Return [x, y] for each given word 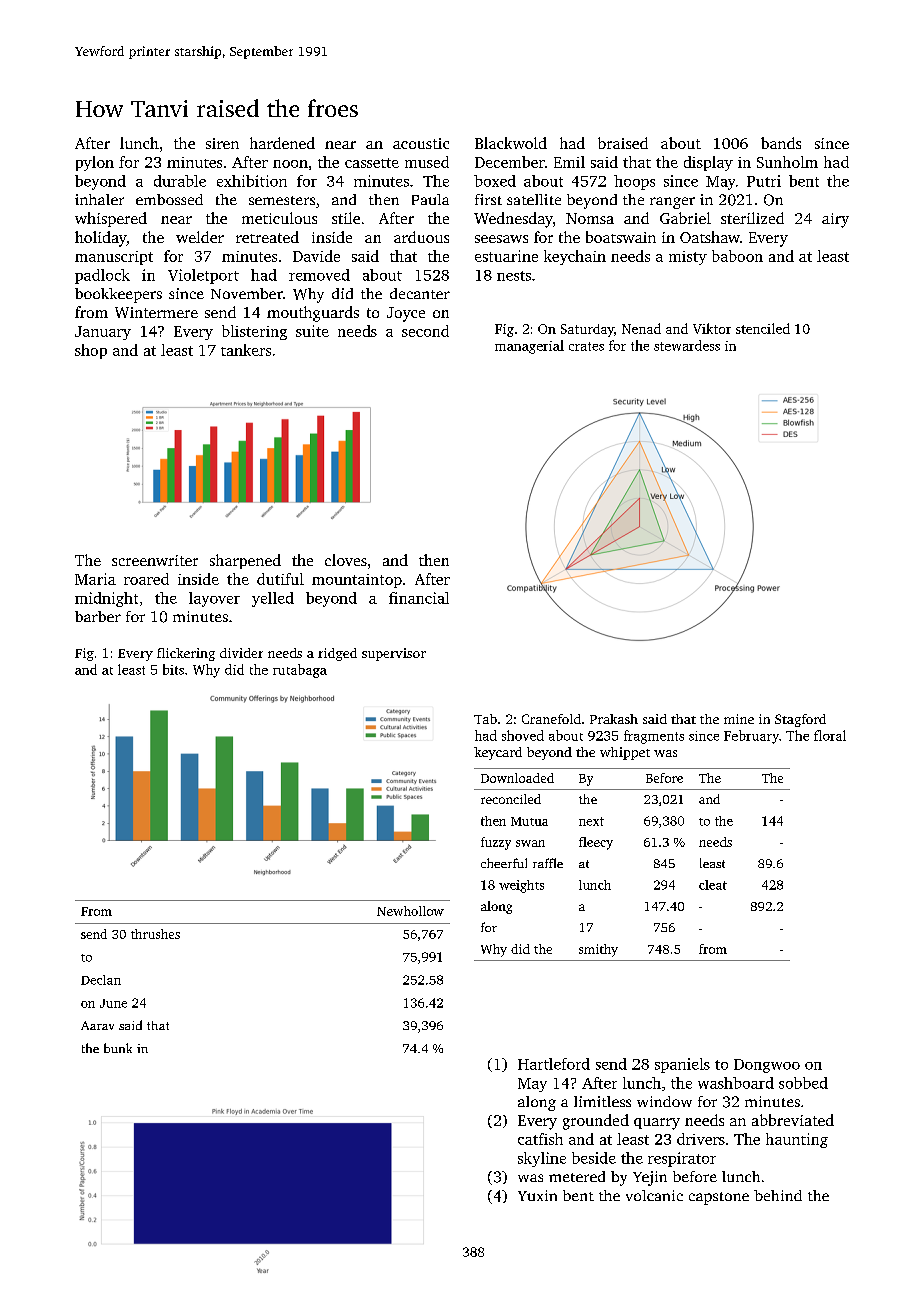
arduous [421, 237]
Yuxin [537, 1195]
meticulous [279, 218]
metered [577, 1176]
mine [739, 719]
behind [778, 1195]
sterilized [752, 218]
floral [830, 735]
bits [173, 669]
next [591, 821]
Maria [95, 579]
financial [419, 598]
